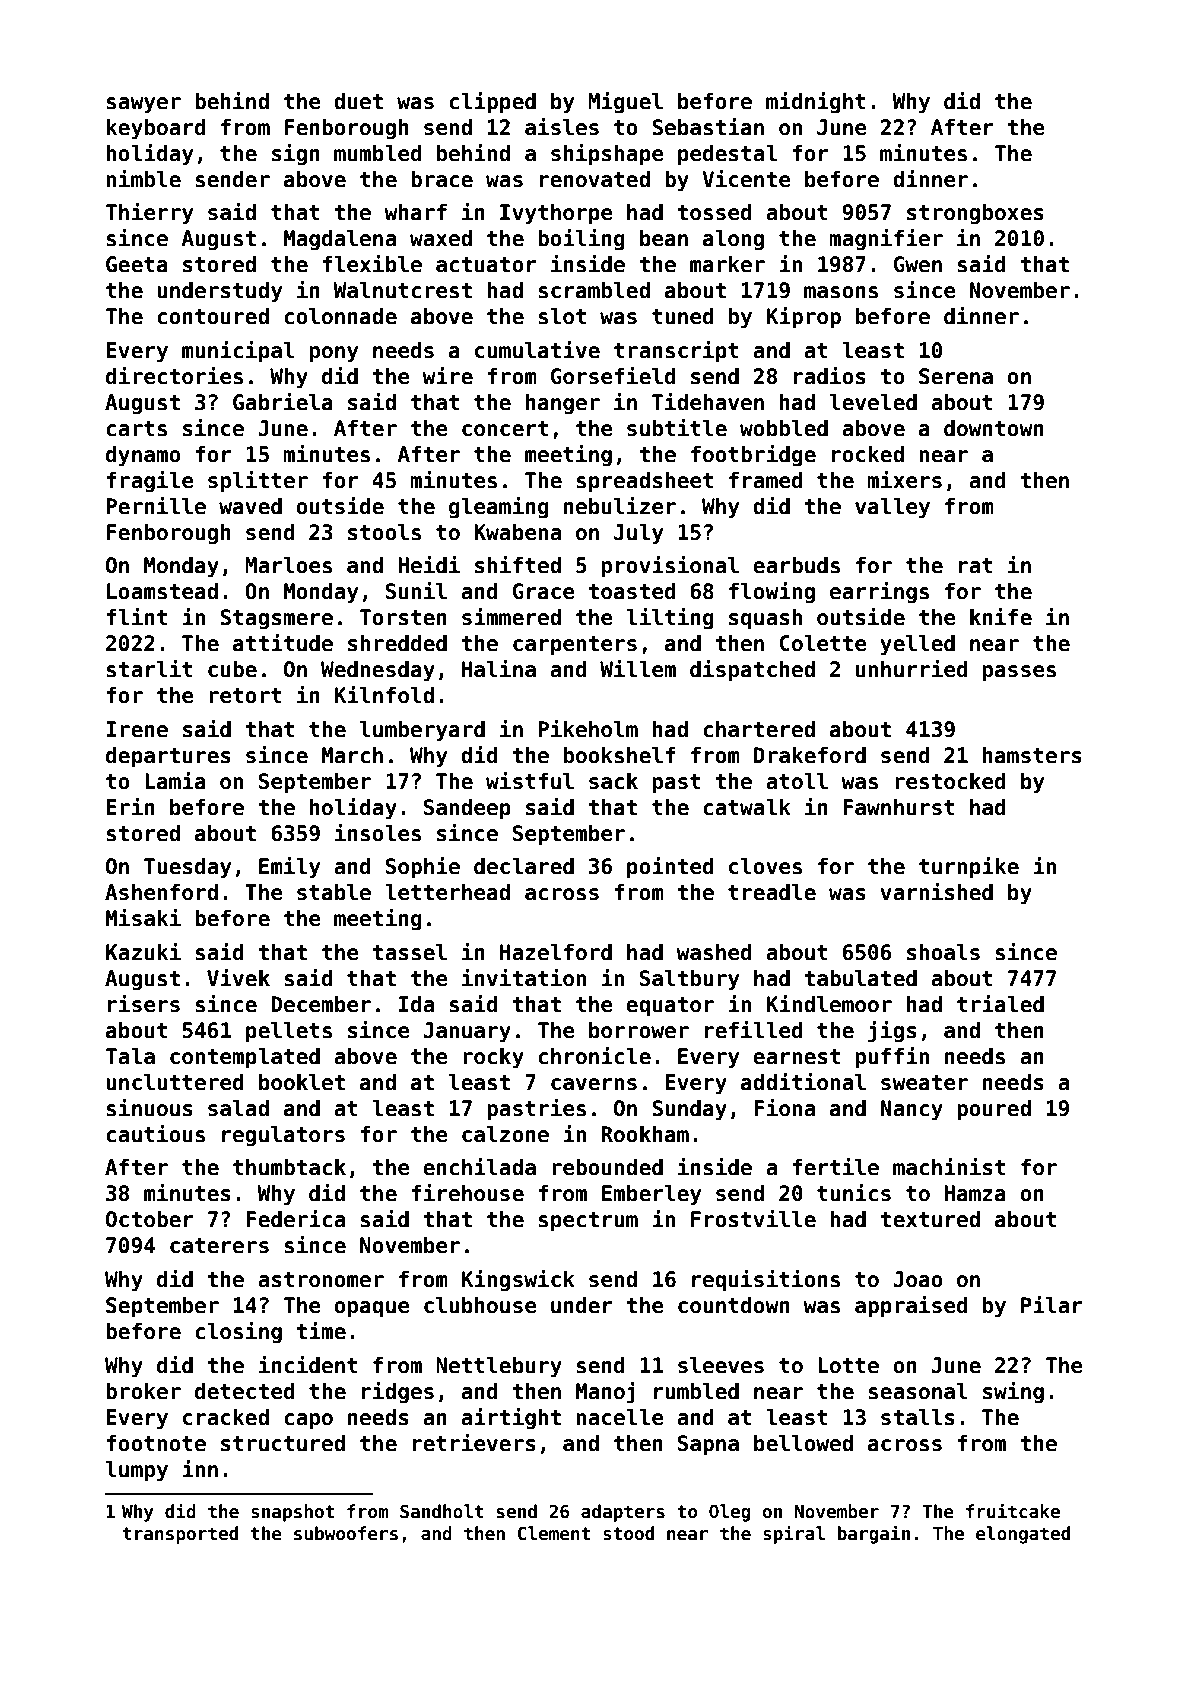 This page has width=1196, height=1692. Describe the element at coordinates (628, 1533) in the page. I see `stood` at that location.
